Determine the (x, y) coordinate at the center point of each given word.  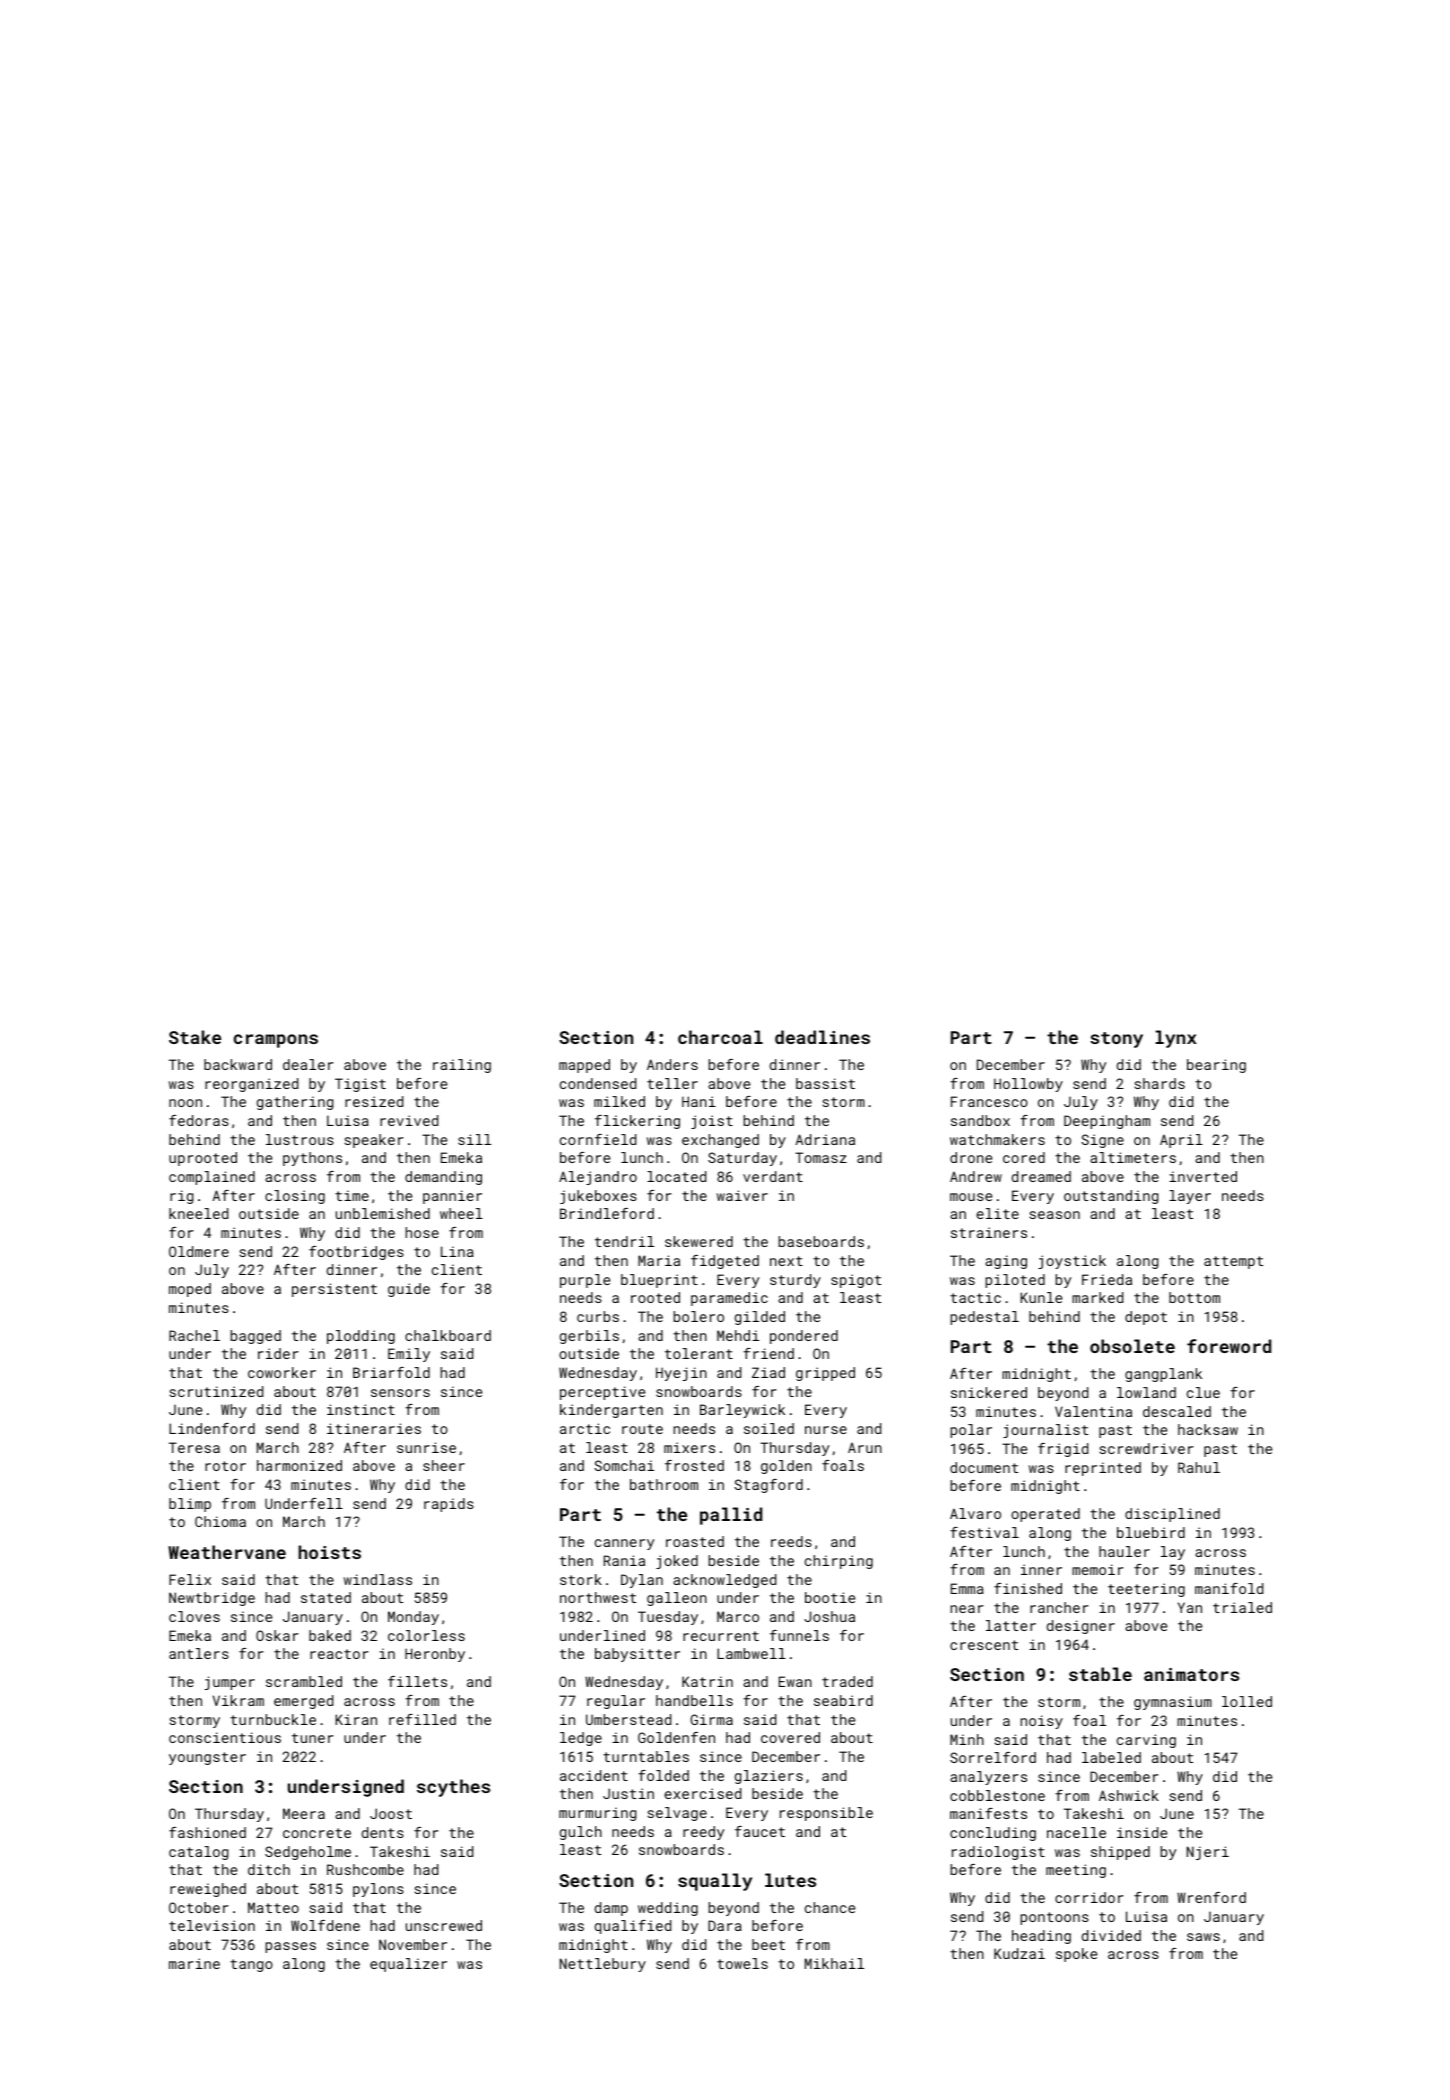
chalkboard (448, 1335)
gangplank (1163, 1375)
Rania (624, 1560)
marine (194, 1963)
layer (1190, 1197)
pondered (804, 1337)
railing (462, 1066)
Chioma (220, 1521)
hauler (1124, 1551)
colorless (426, 1635)
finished (1028, 1588)
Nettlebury (603, 1965)
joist (712, 1122)
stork (581, 1579)
